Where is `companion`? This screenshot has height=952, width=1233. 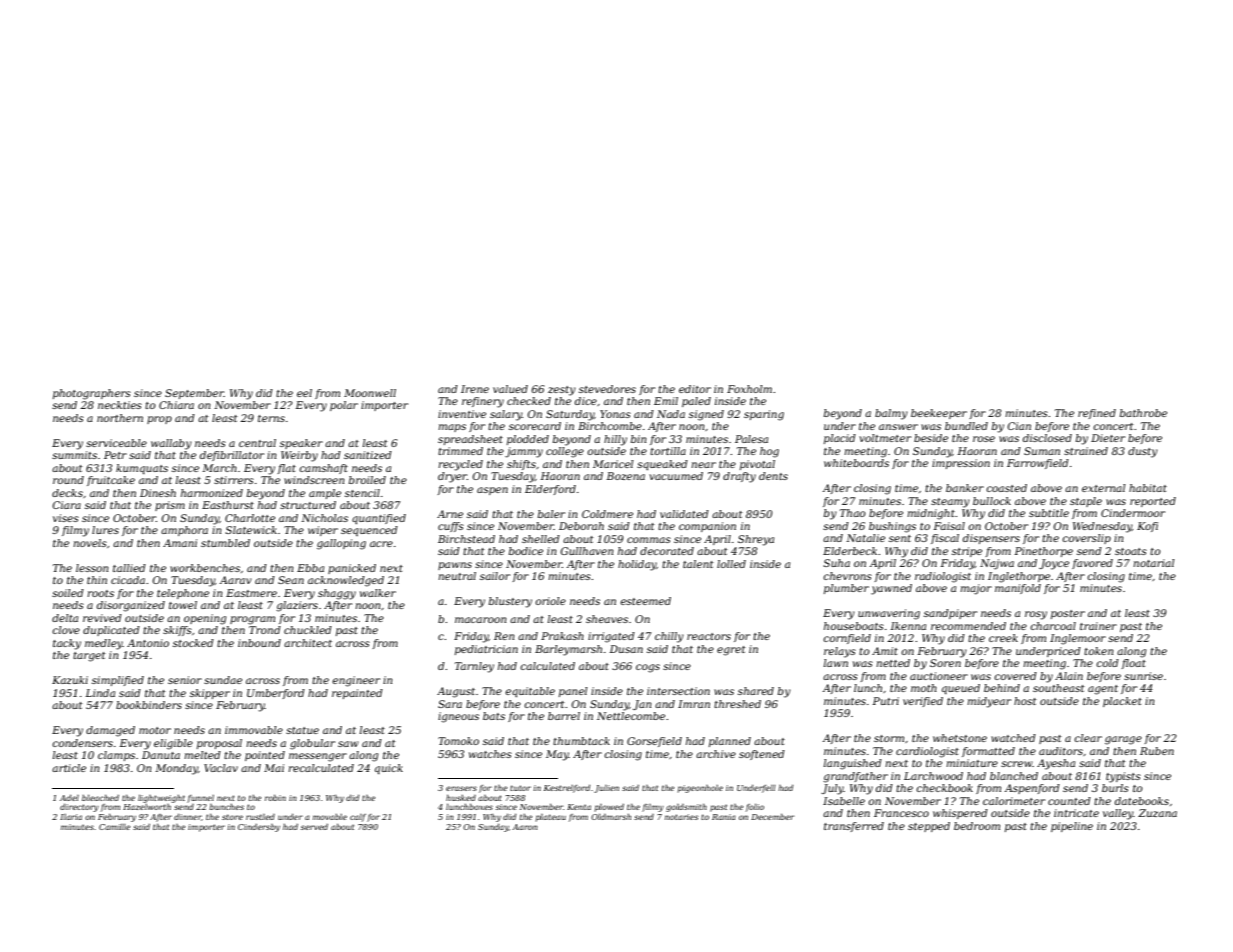
companion is located at coordinates (707, 527).
